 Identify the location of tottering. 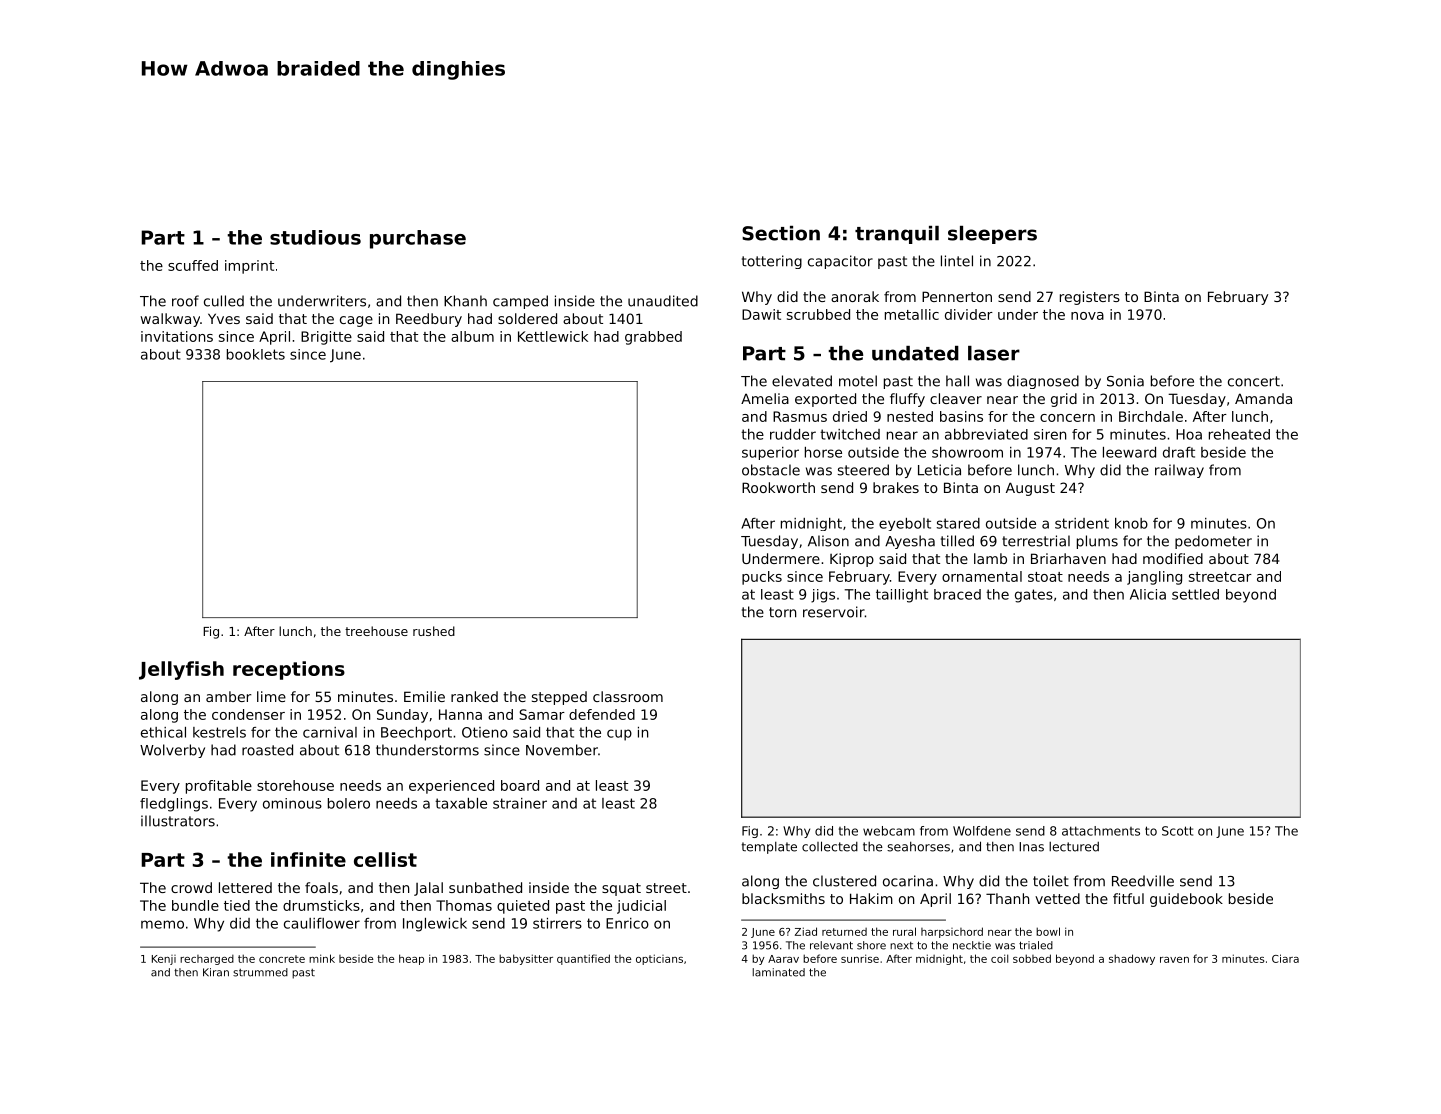
(772, 262).
